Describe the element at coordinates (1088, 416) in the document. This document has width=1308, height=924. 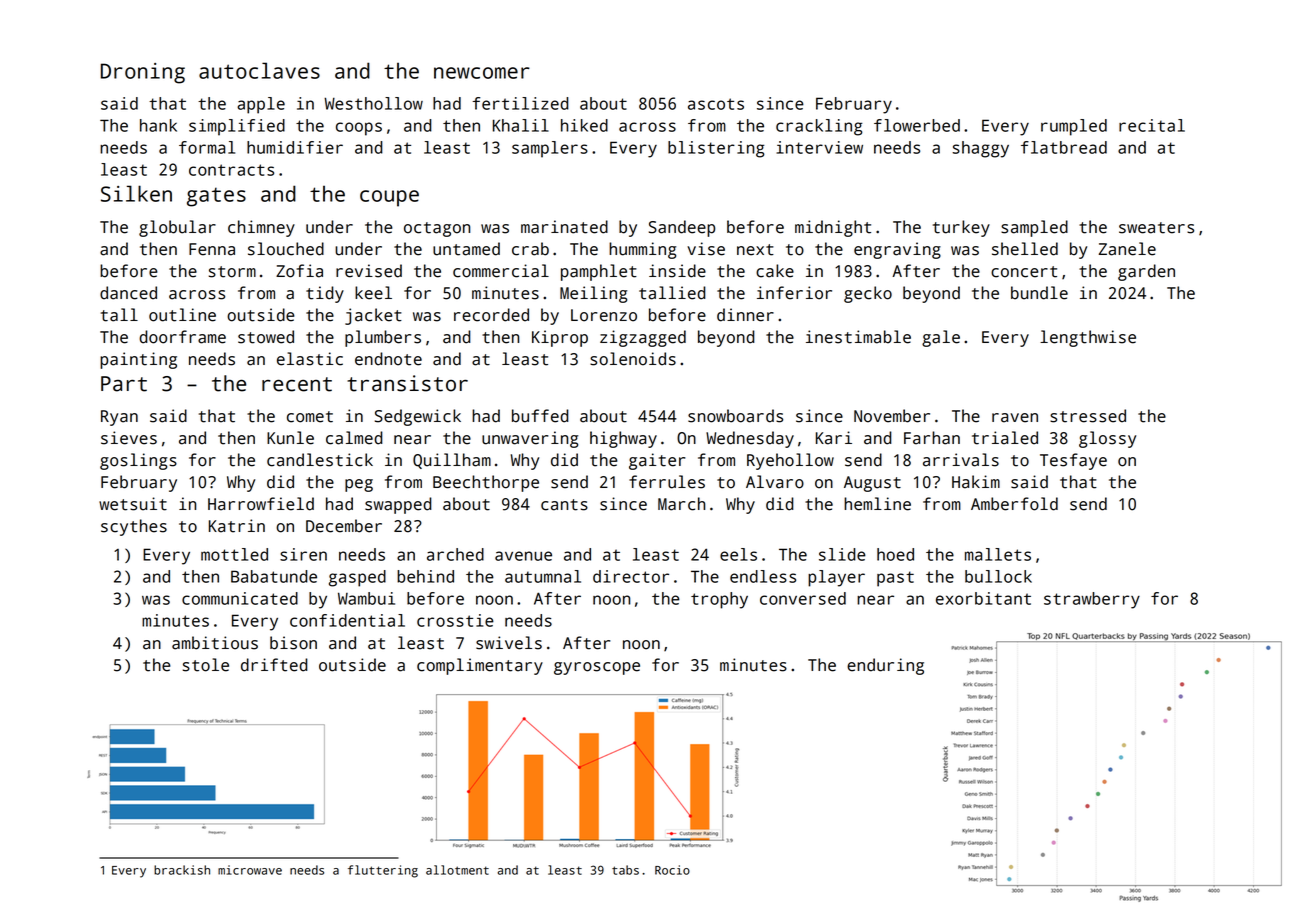
I see `stressed` at that location.
